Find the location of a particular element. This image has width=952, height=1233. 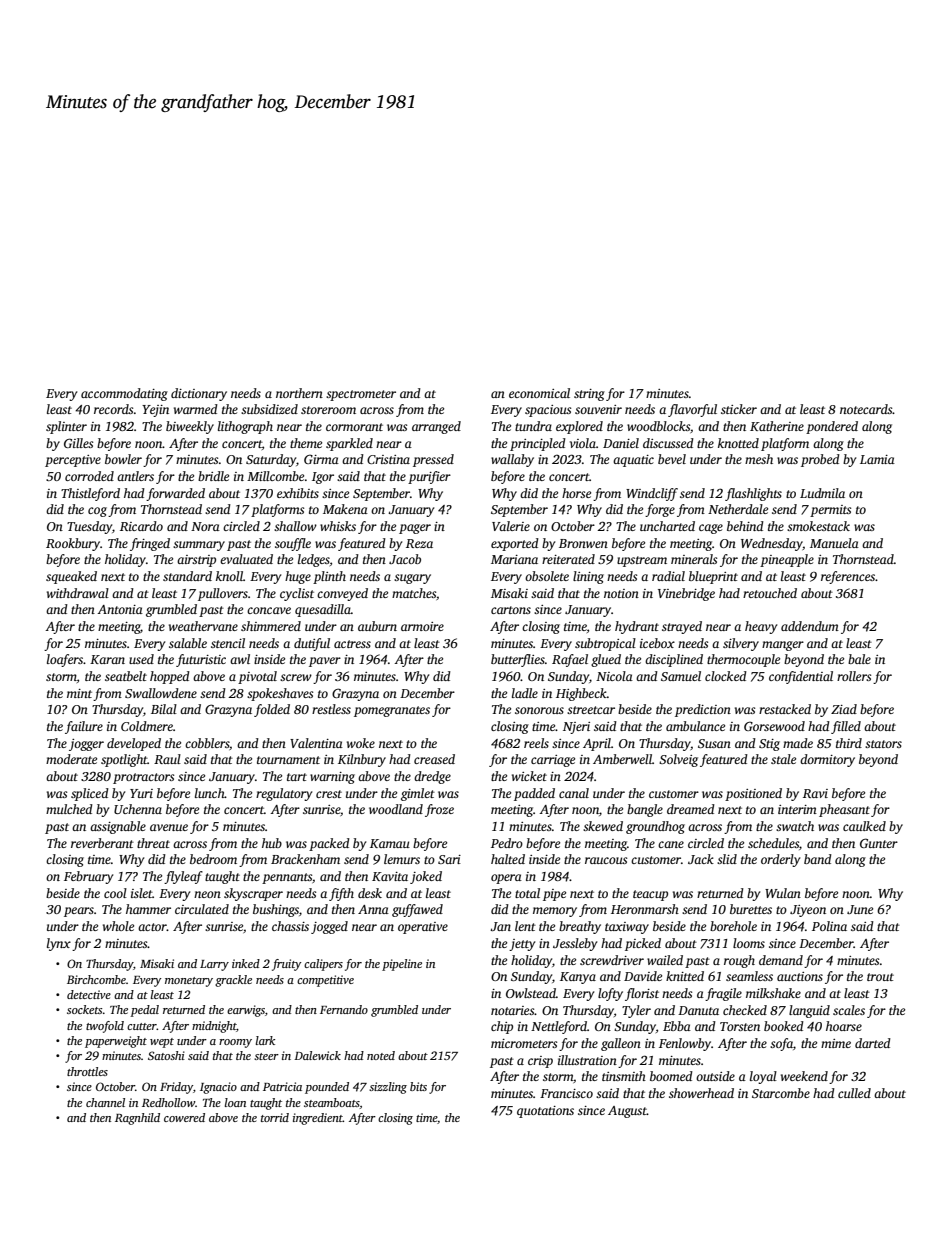

clocked is located at coordinates (726, 676).
